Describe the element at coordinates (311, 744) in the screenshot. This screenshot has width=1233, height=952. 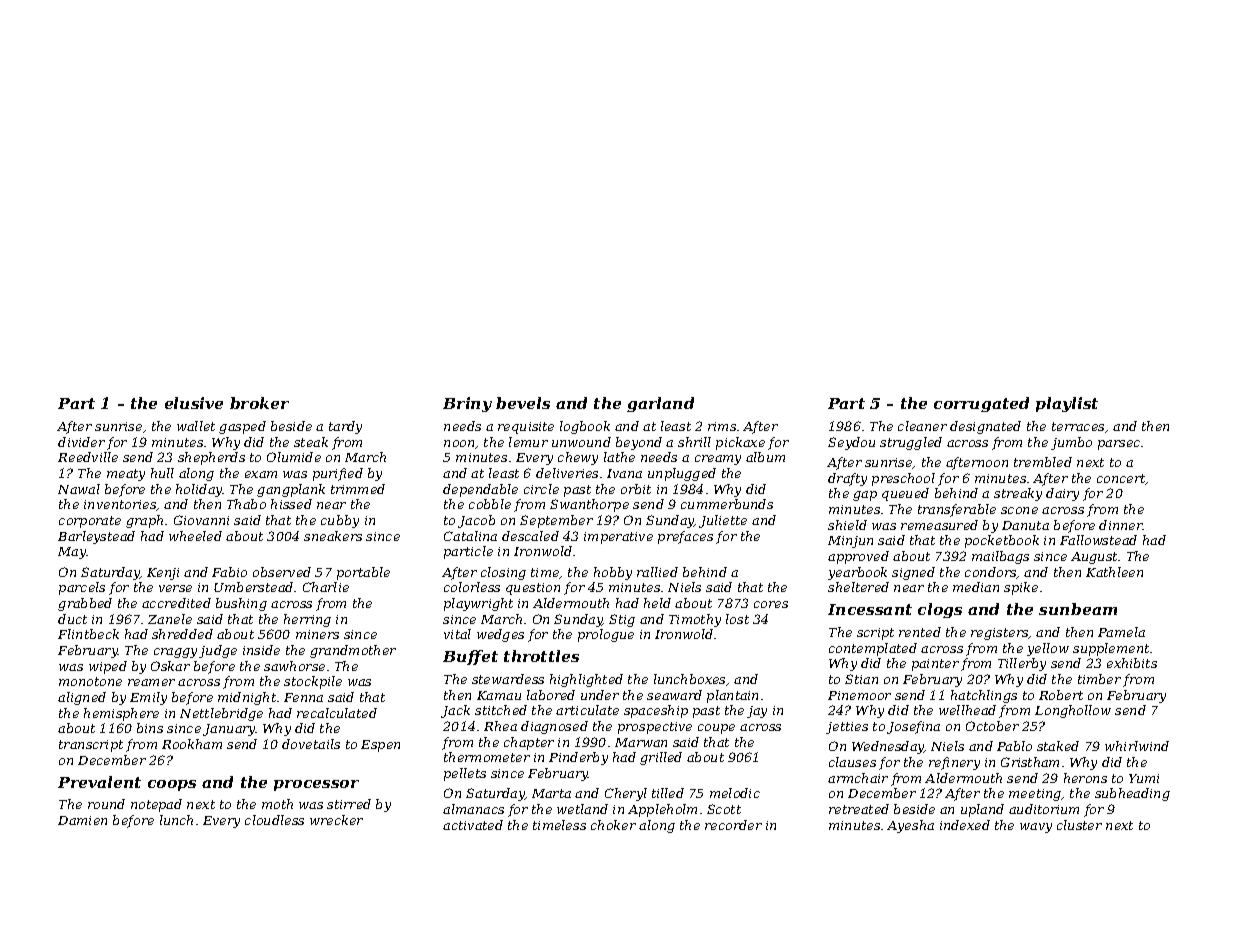
I see `dovetails` at that location.
